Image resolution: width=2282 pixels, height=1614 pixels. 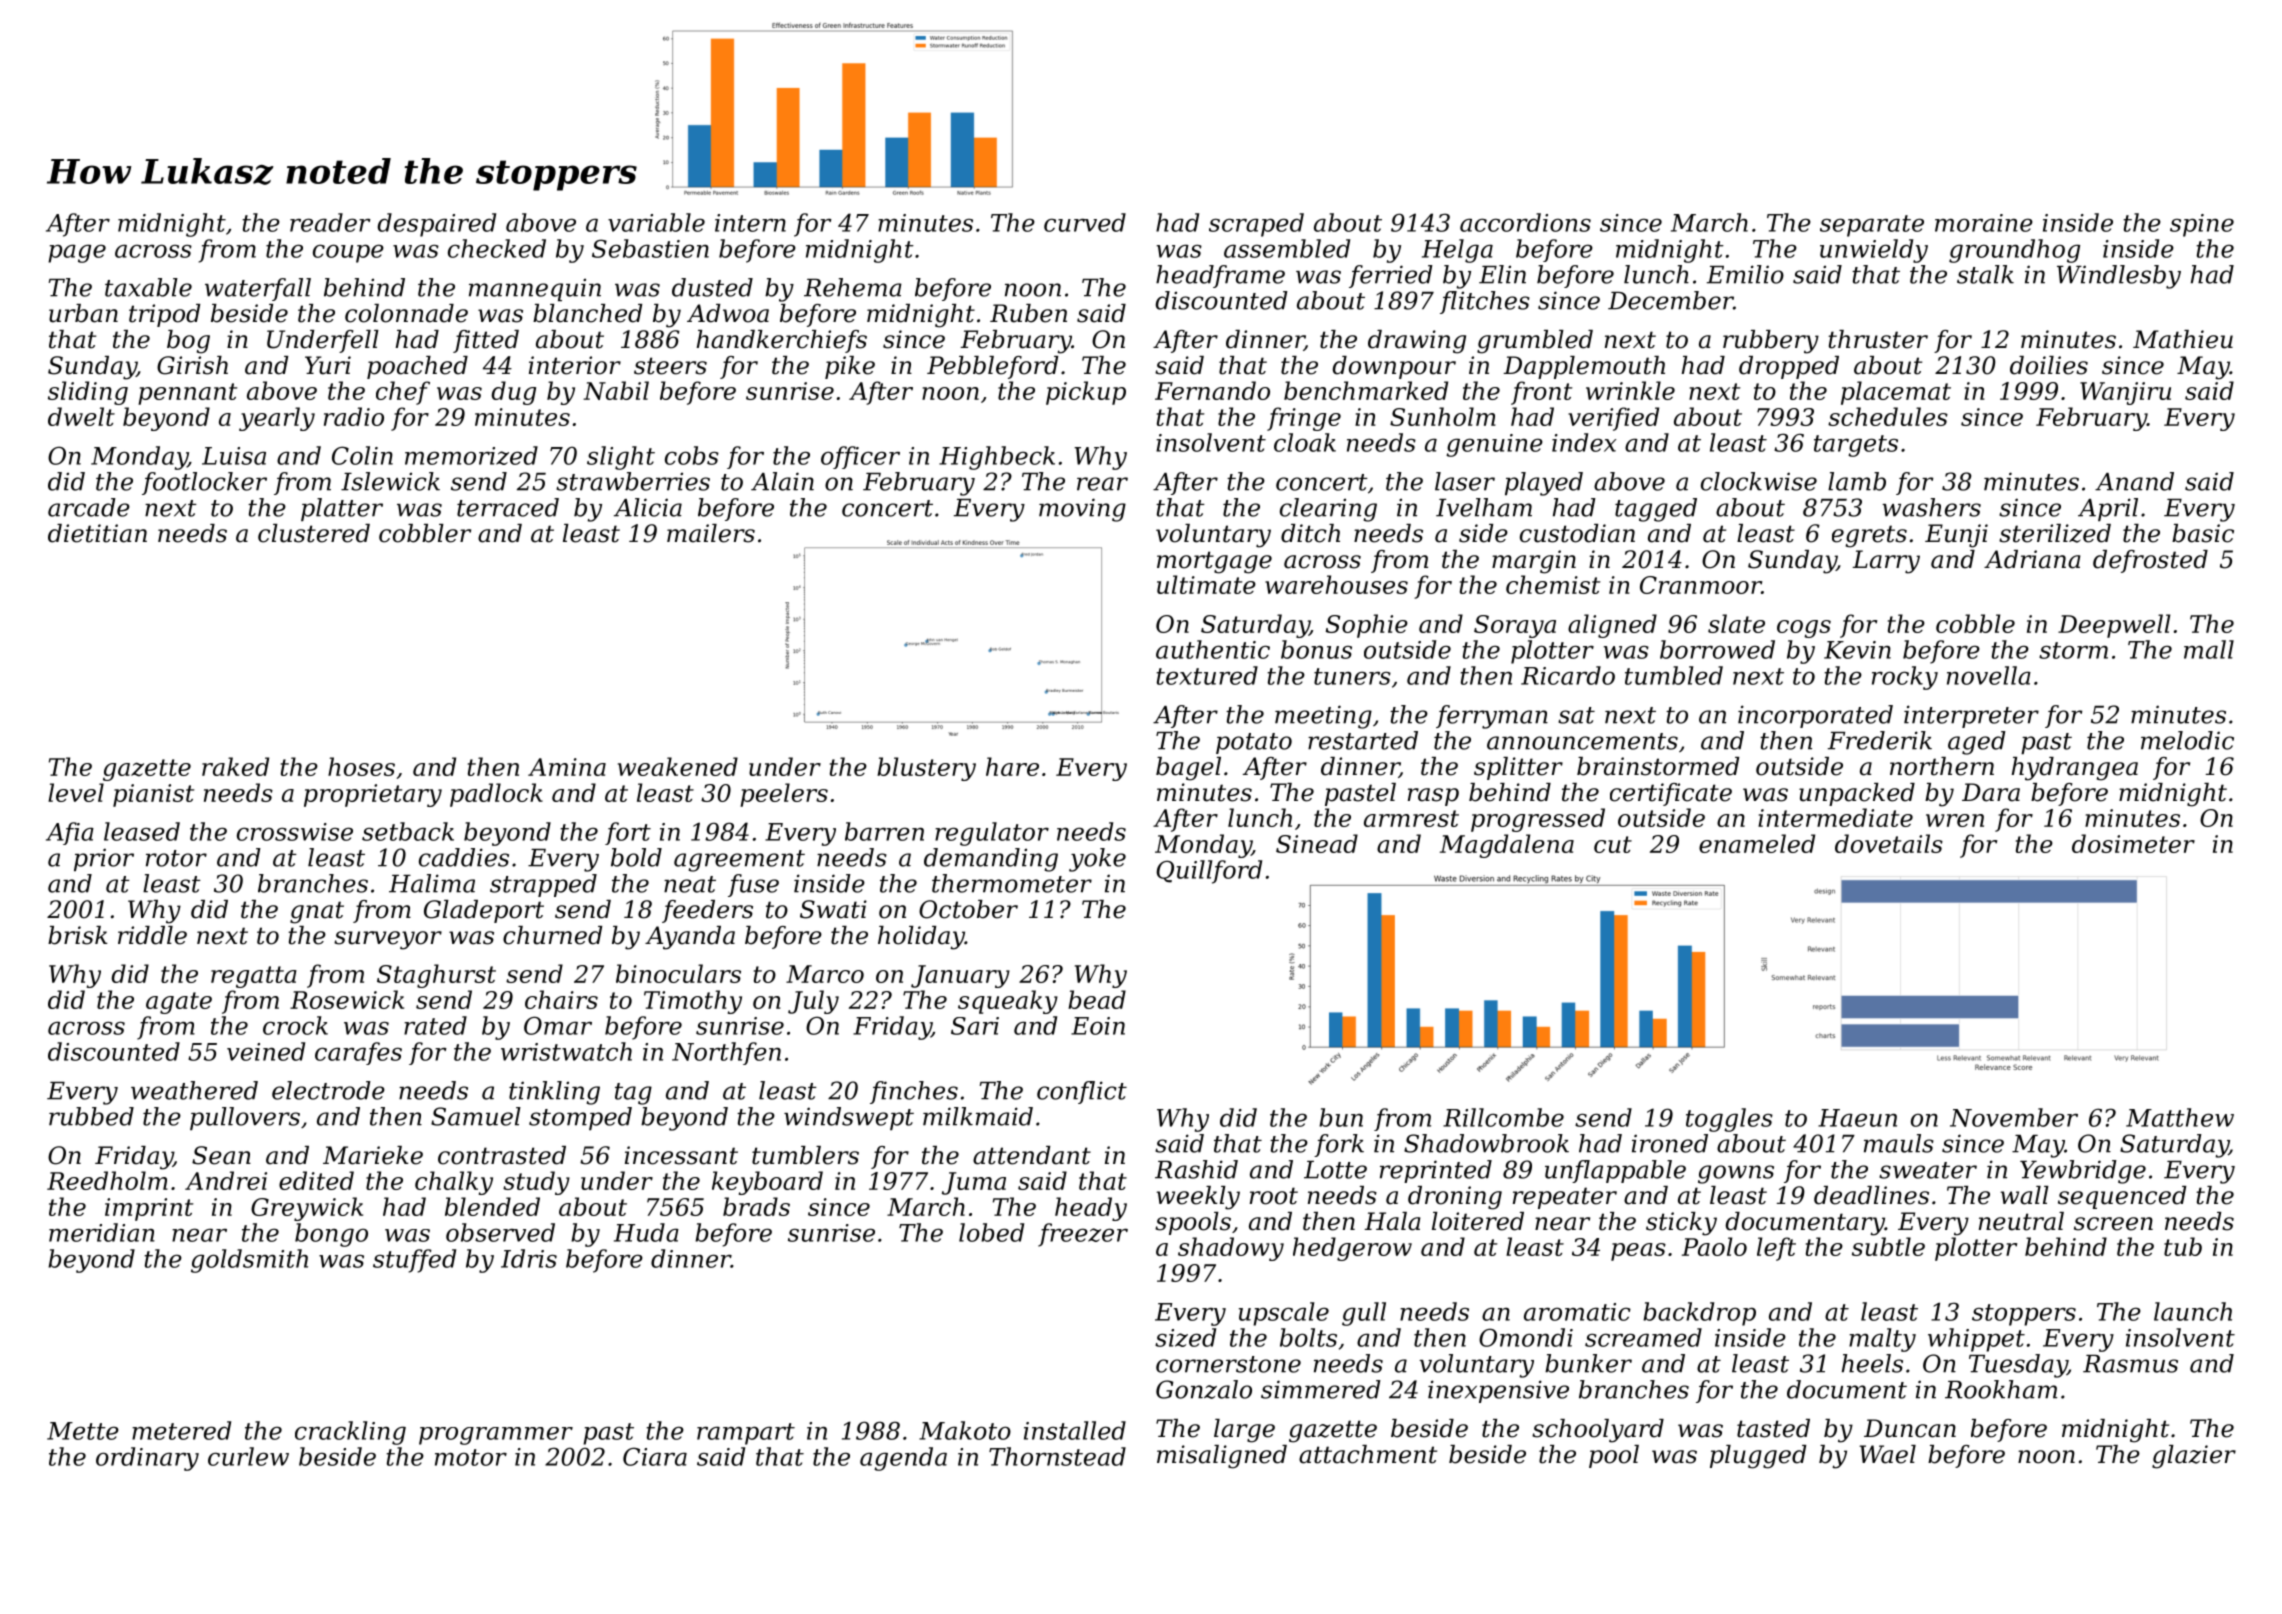 What do you see at coordinates (1771, 342) in the page?
I see `rubbery` at bounding box center [1771, 342].
